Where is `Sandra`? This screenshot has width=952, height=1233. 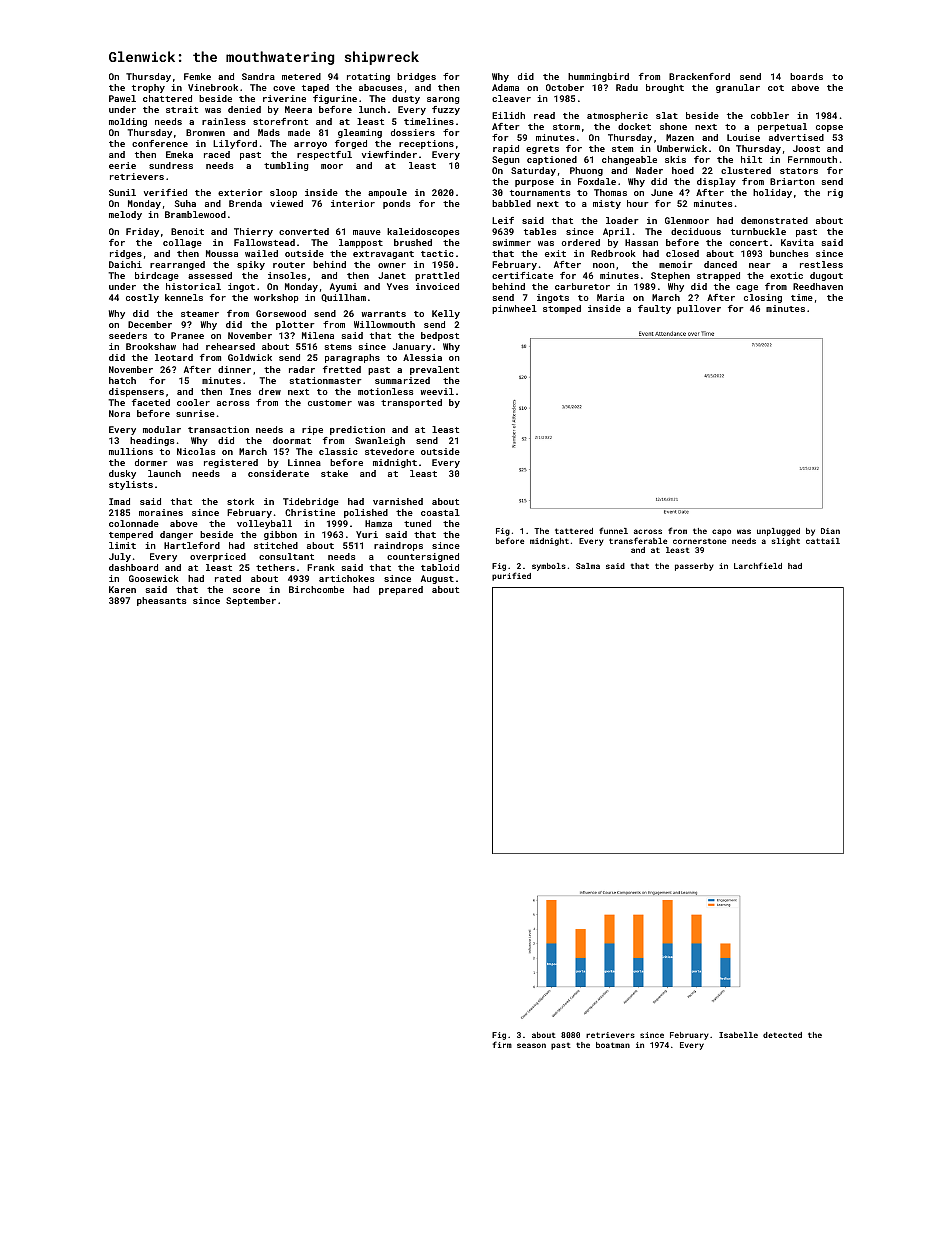
Sandra is located at coordinates (258, 76).
